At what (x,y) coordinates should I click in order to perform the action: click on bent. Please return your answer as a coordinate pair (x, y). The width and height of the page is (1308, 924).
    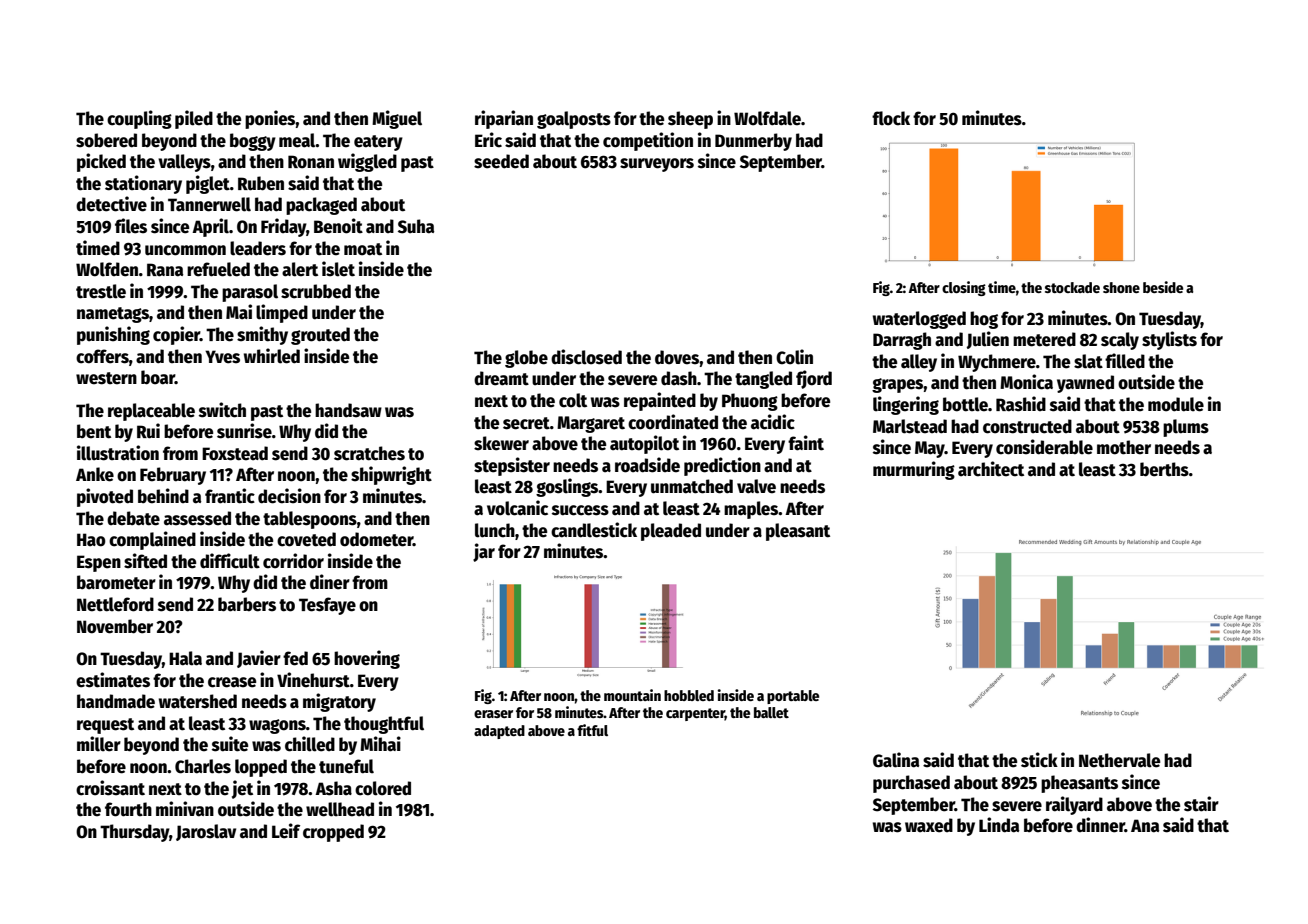
    Looking at the image, I should click on (94, 431).
